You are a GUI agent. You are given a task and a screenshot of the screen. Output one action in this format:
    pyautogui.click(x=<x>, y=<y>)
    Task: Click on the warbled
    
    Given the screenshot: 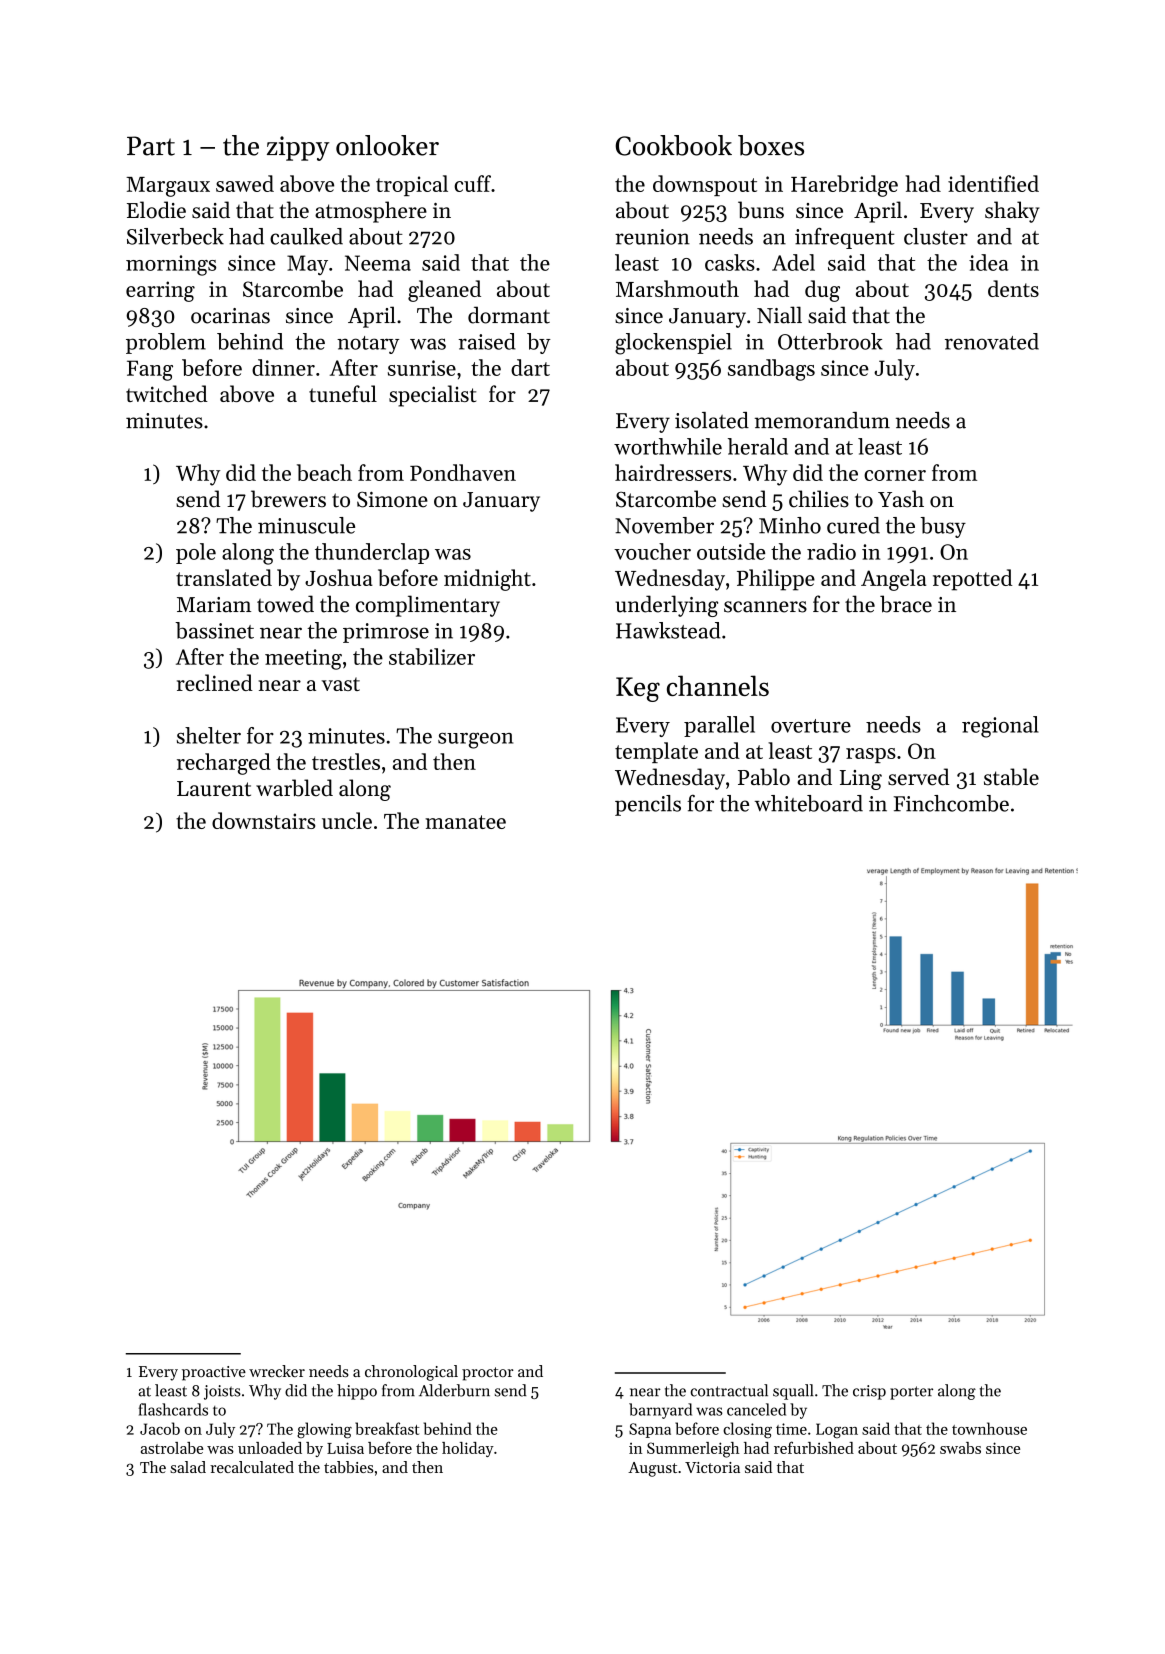 What is the action you would take?
    pyautogui.click(x=294, y=788)
